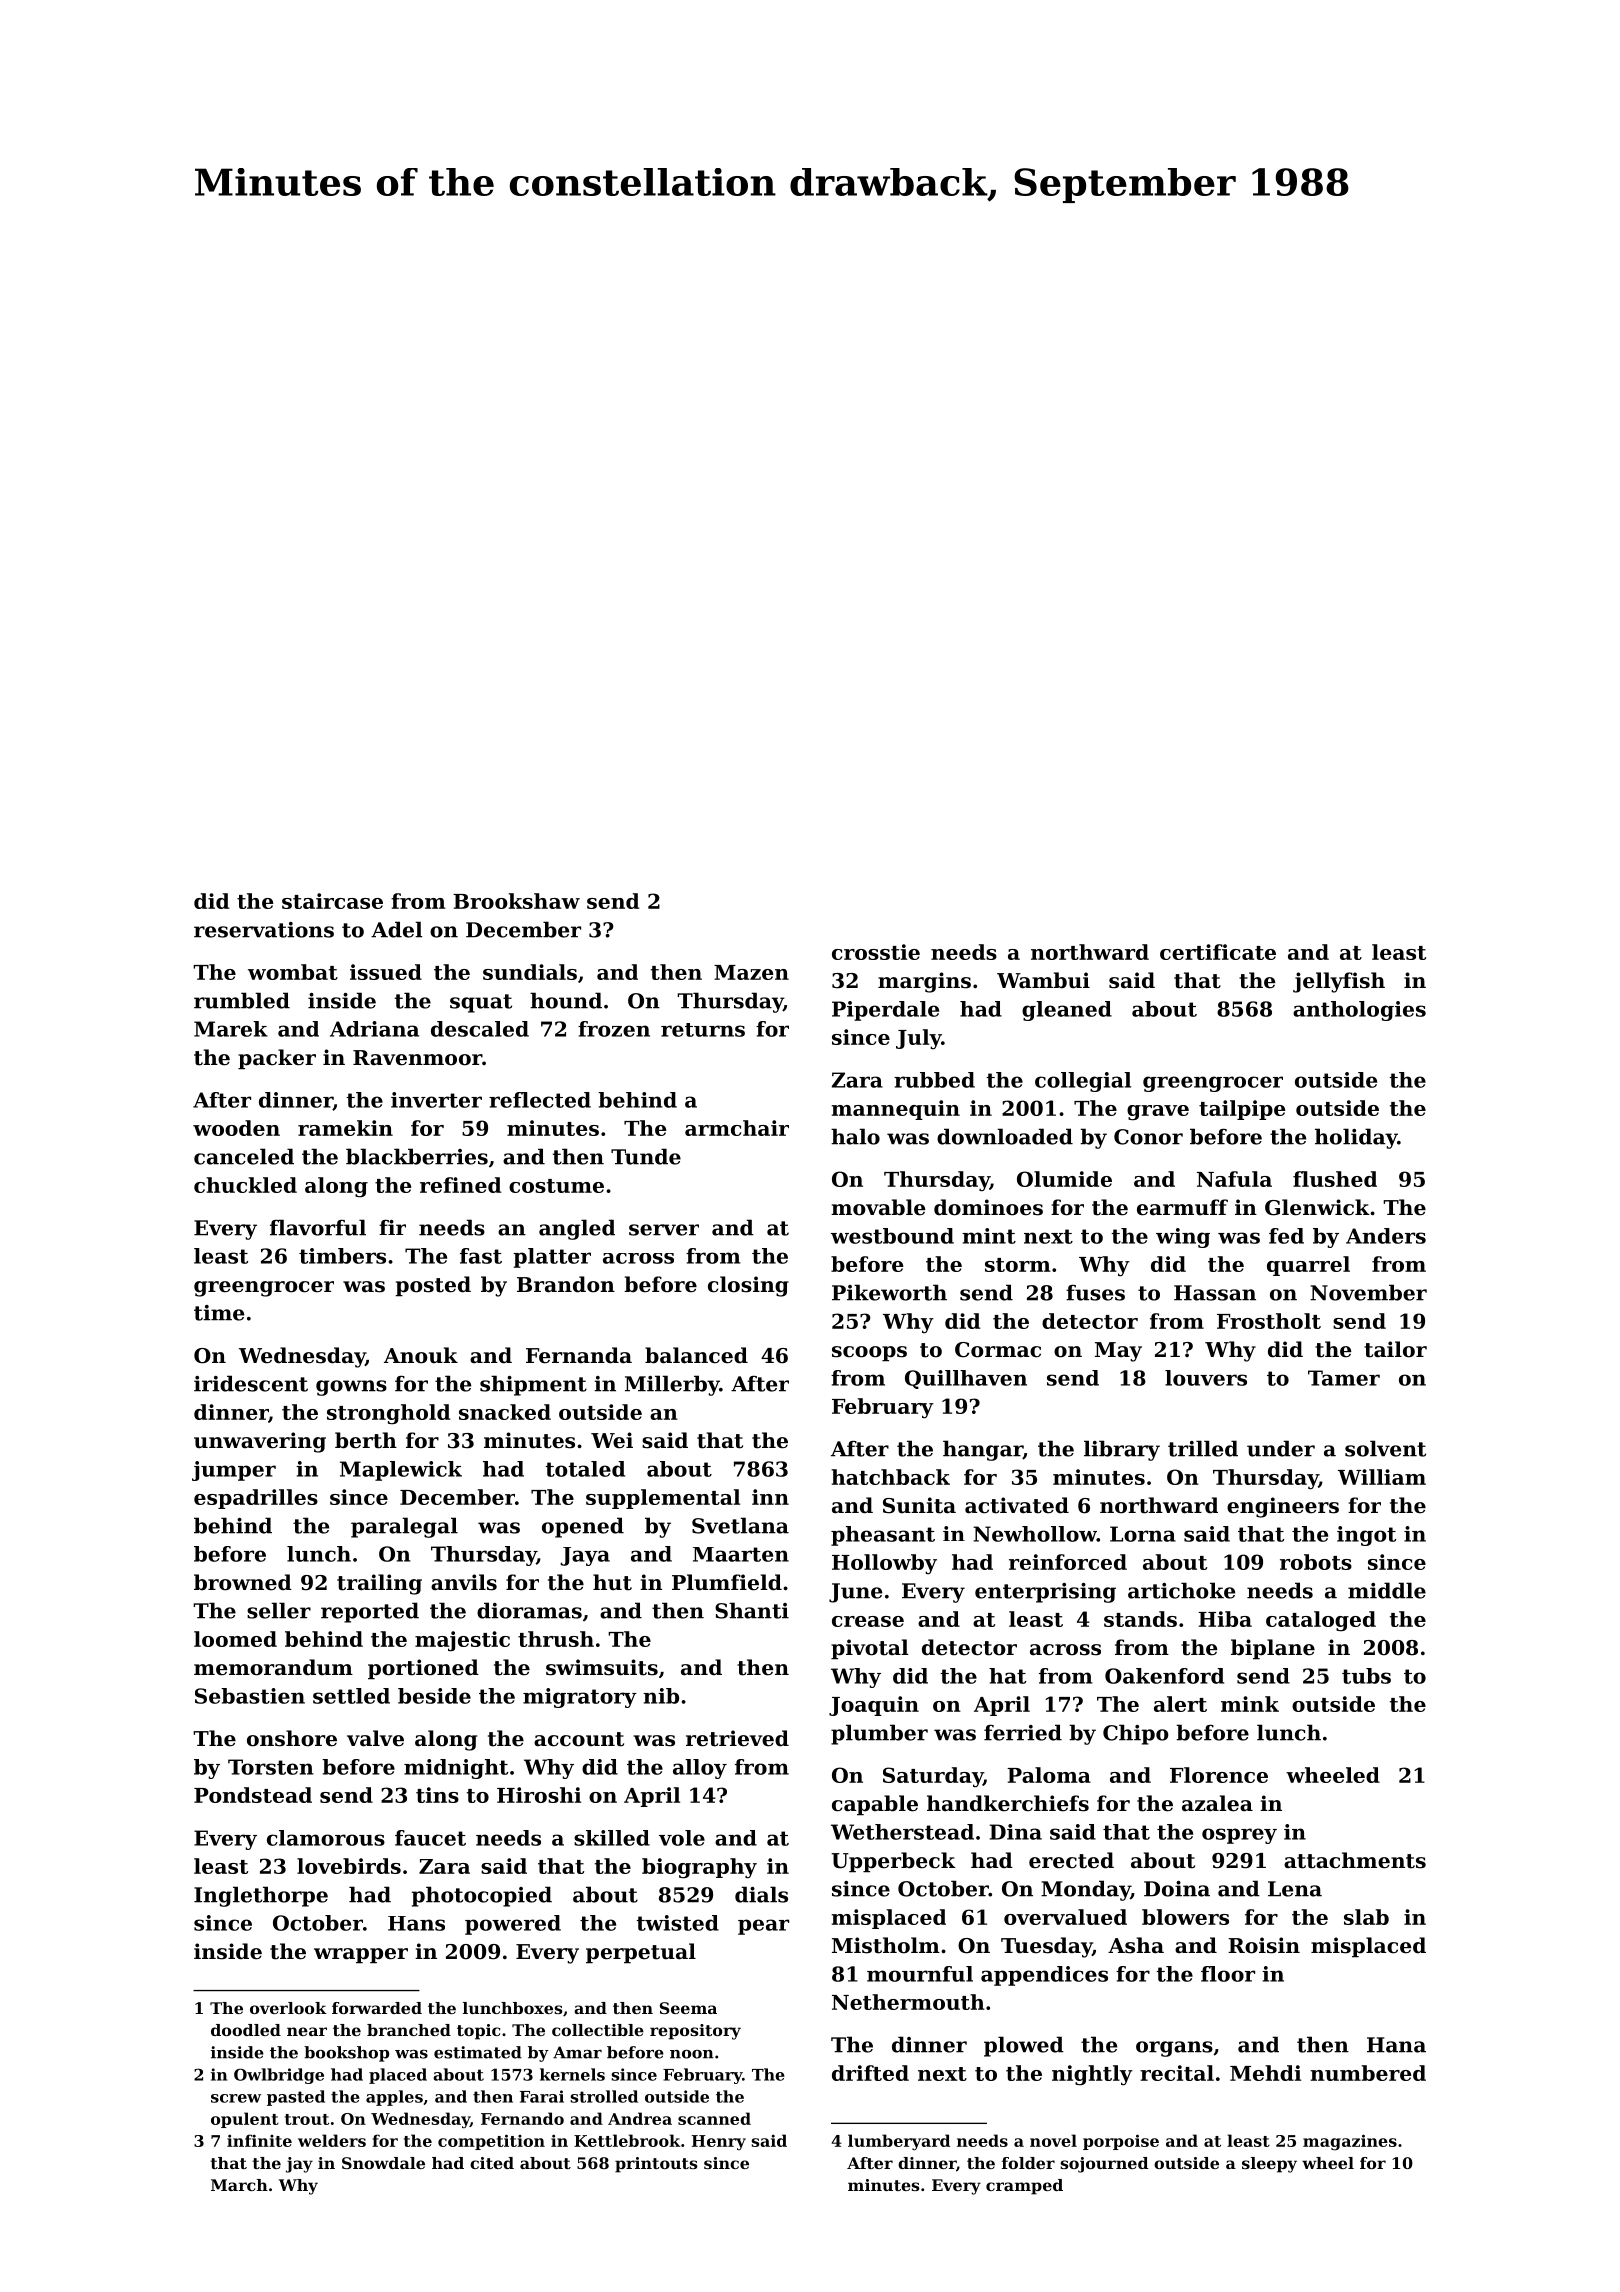  Describe the element at coordinates (1218, 952) in the screenshot. I see `certificate` at that location.
